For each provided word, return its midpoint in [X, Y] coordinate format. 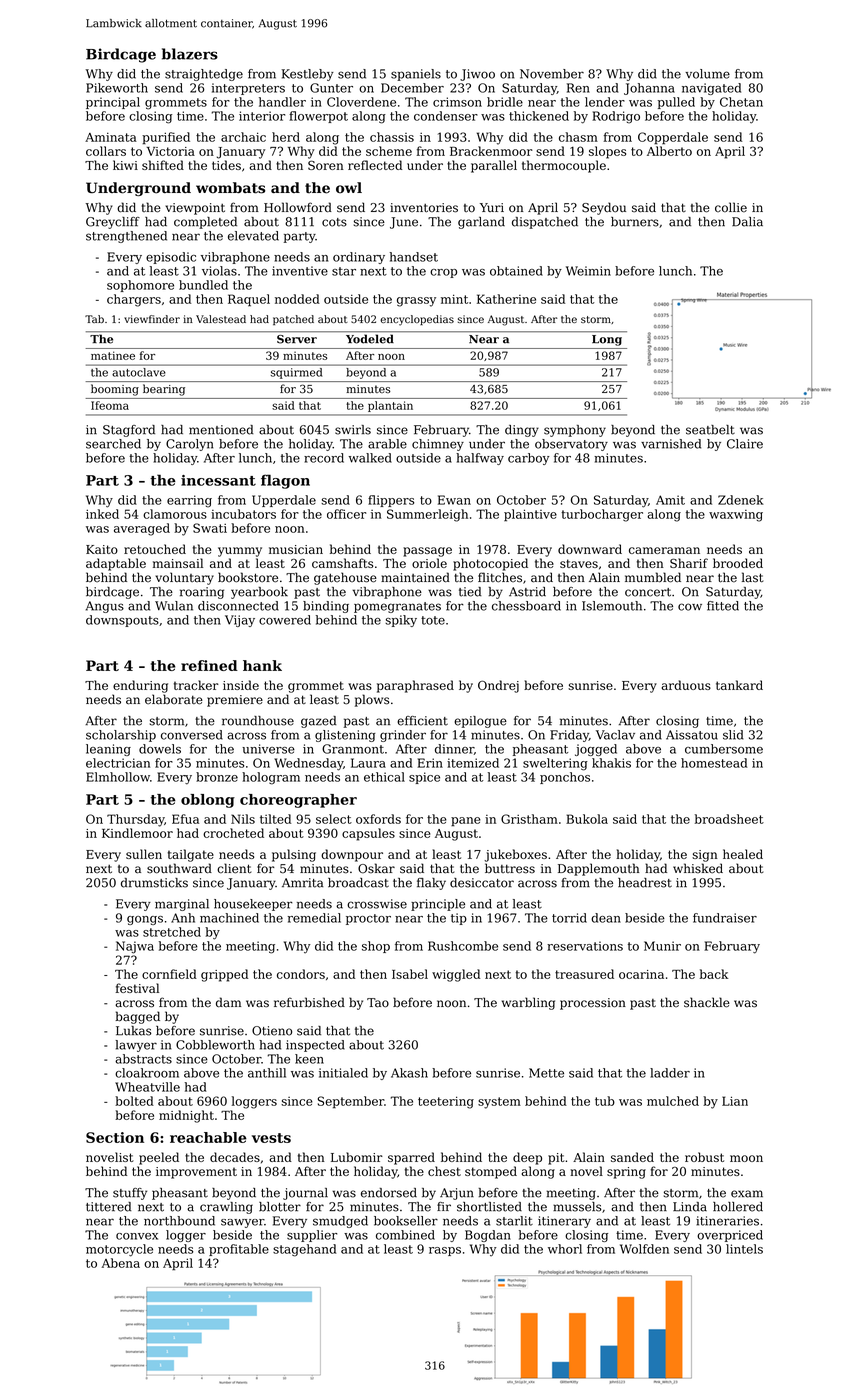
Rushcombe [463, 946]
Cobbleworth [215, 1045]
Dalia [747, 222]
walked [370, 458]
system [499, 1103]
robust [704, 1157]
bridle [505, 102]
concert [648, 592]
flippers [391, 501]
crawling [226, 1208]
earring [189, 501]
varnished [671, 444]
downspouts [122, 621]
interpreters [248, 89]
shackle [707, 1002]
